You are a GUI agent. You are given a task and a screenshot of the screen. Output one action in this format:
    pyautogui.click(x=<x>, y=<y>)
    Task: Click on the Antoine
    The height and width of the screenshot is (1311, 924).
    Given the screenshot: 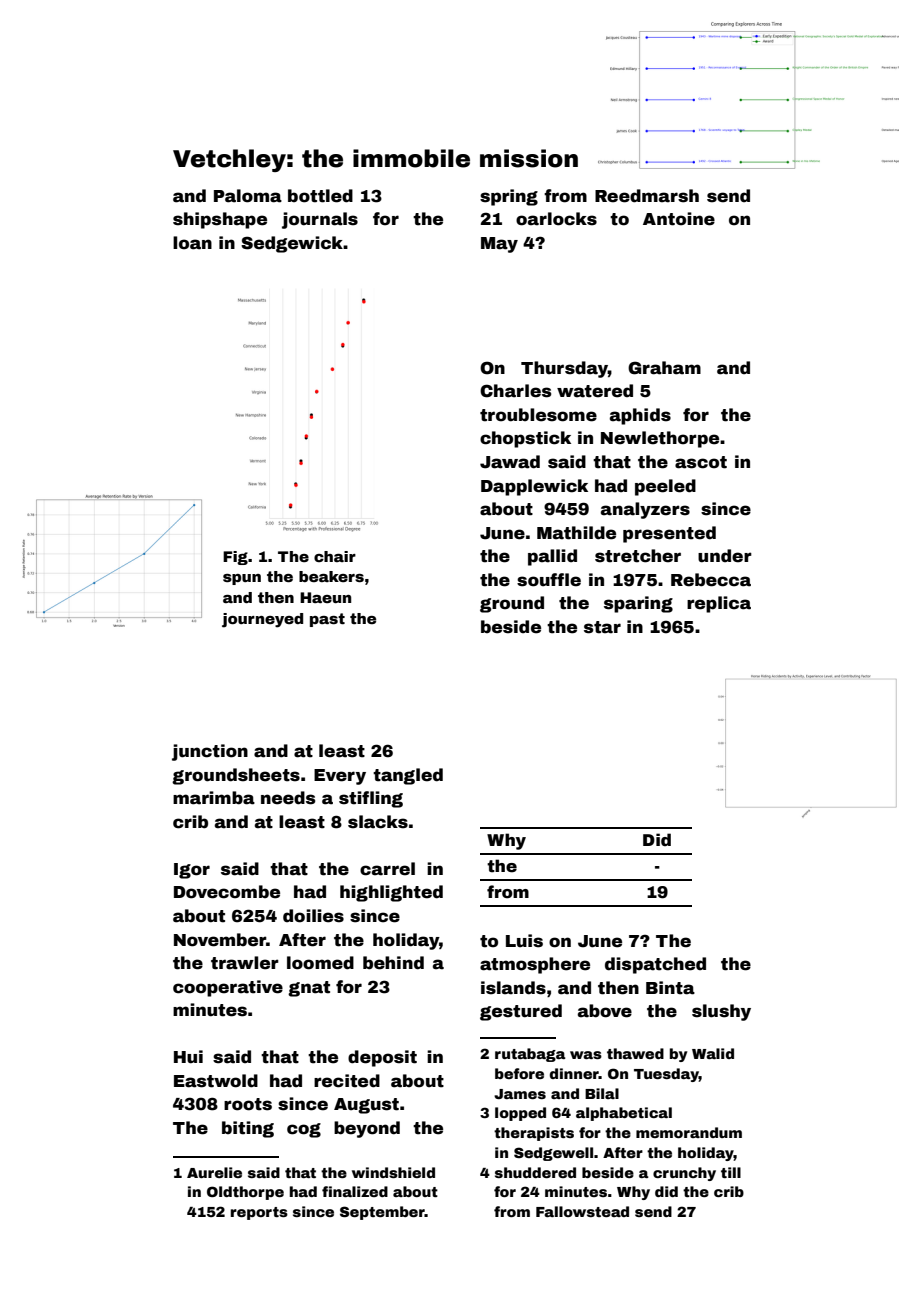 What is the action you would take?
    pyautogui.click(x=679, y=219)
